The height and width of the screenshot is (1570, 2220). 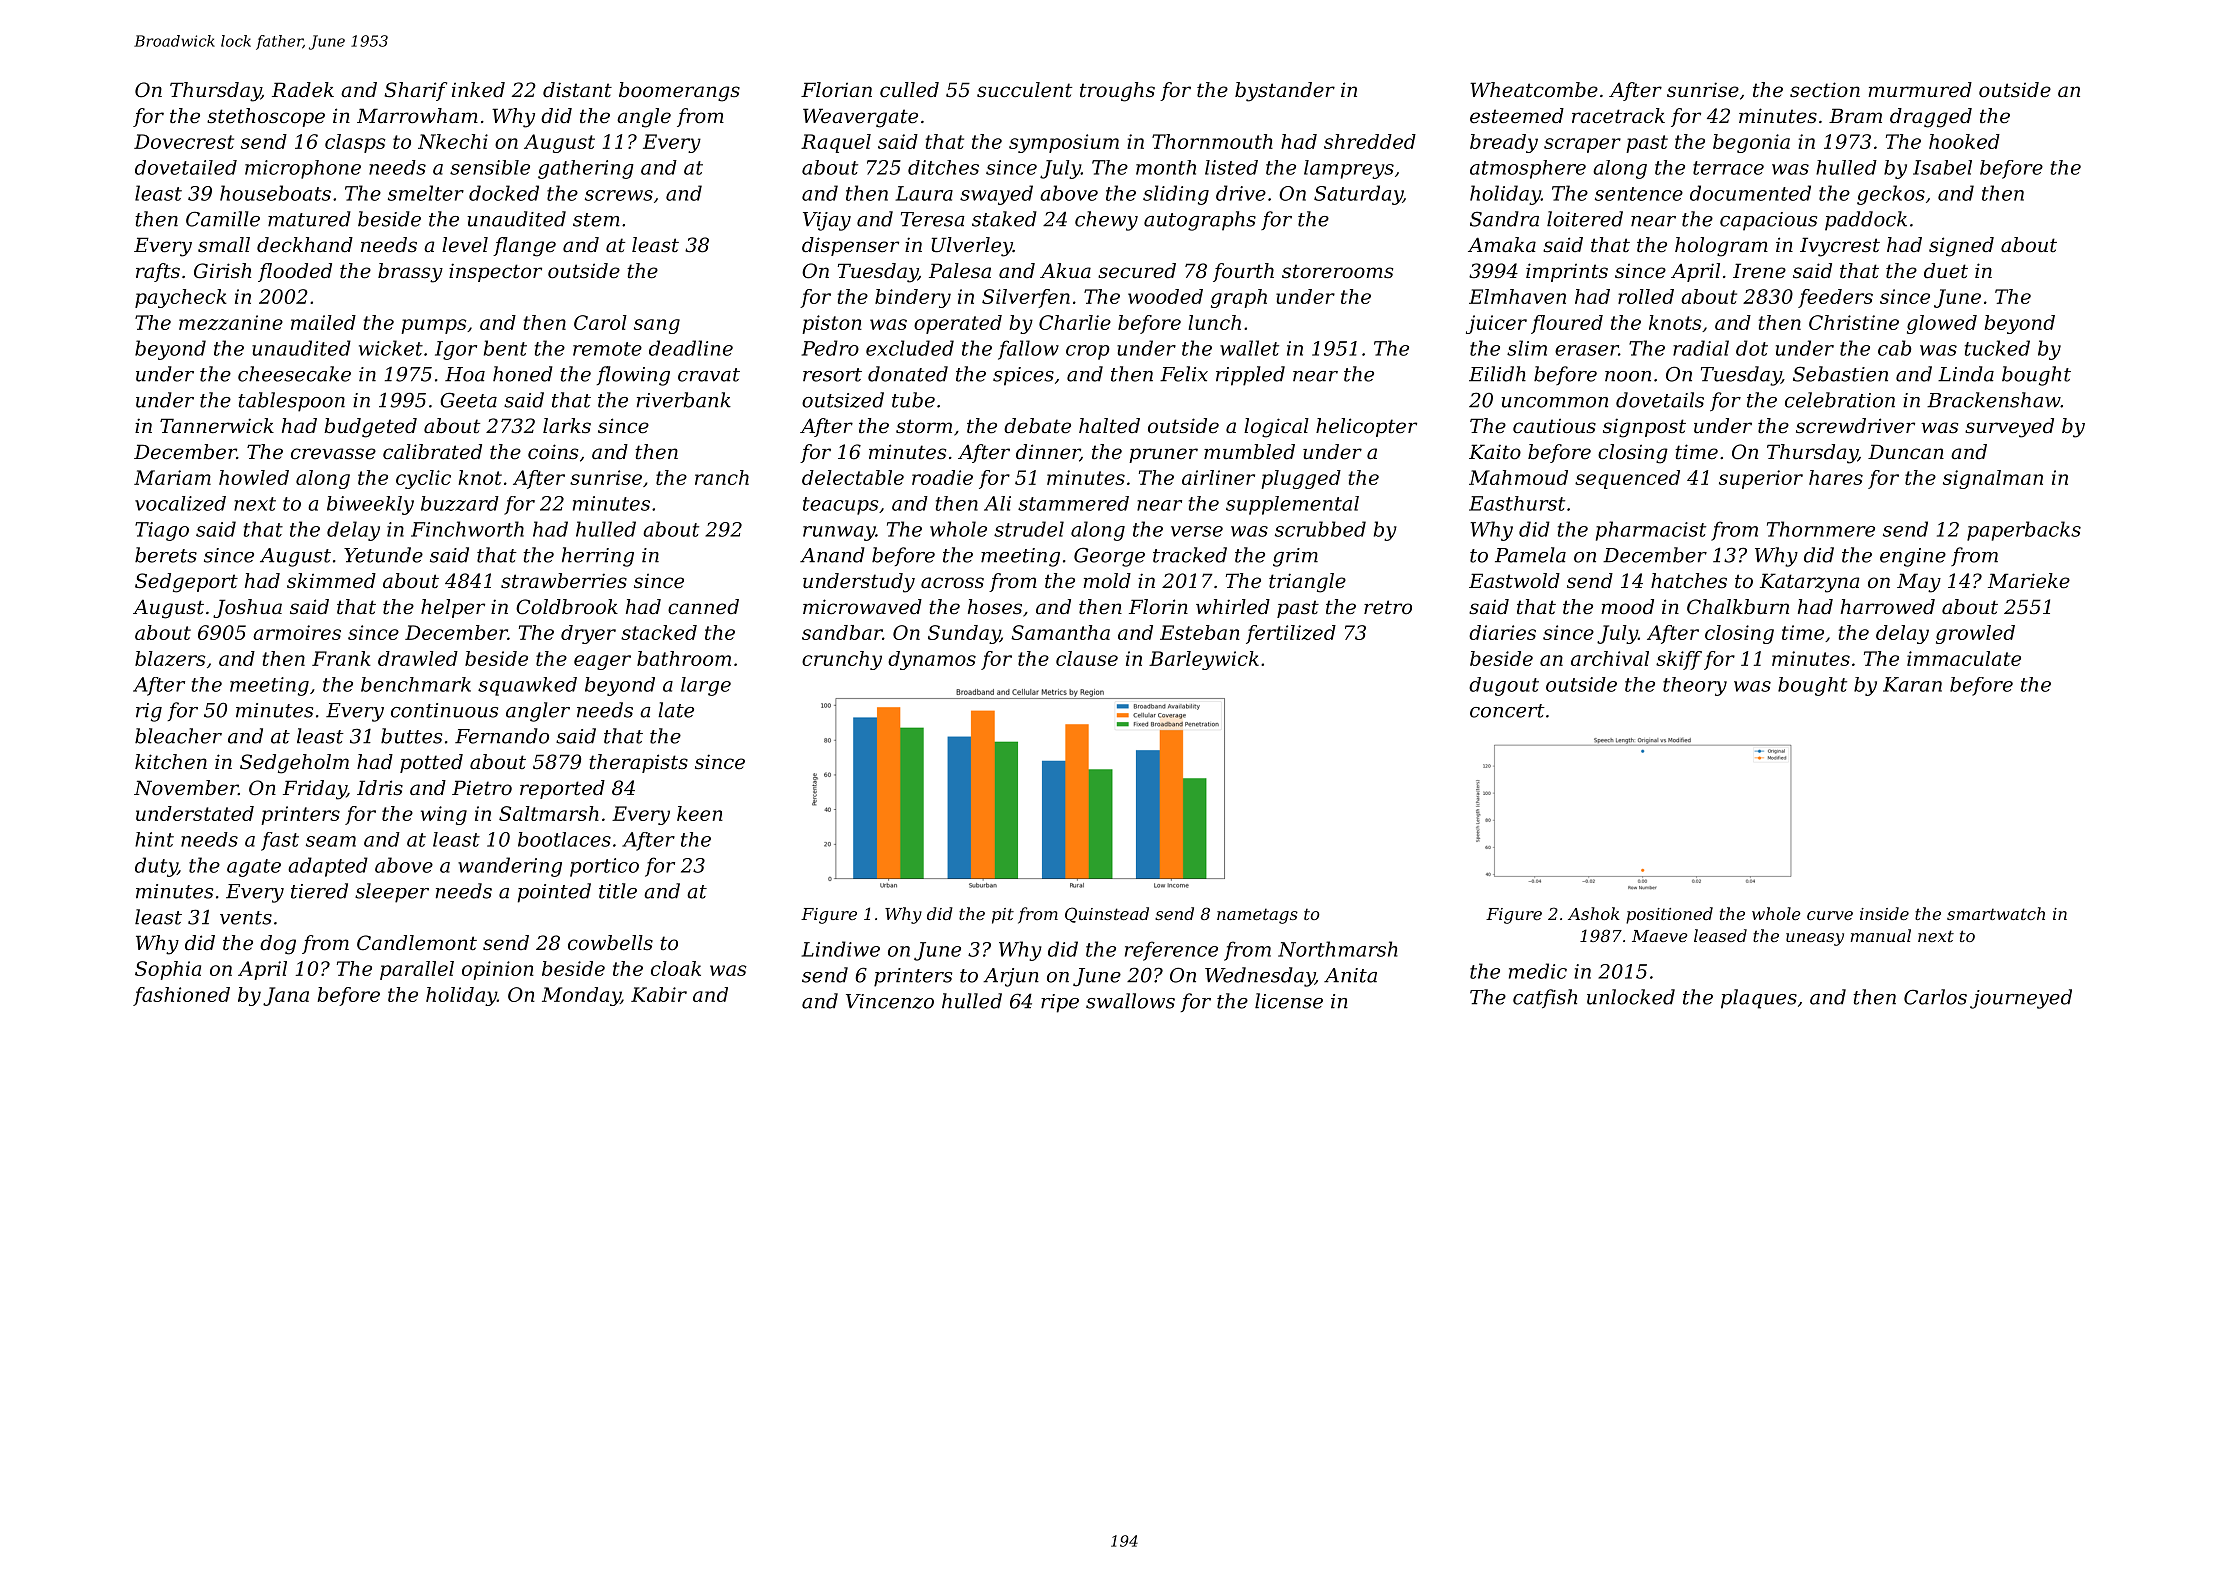 What do you see at coordinates (453, 141) in the screenshot?
I see `Nkechi` at bounding box center [453, 141].
